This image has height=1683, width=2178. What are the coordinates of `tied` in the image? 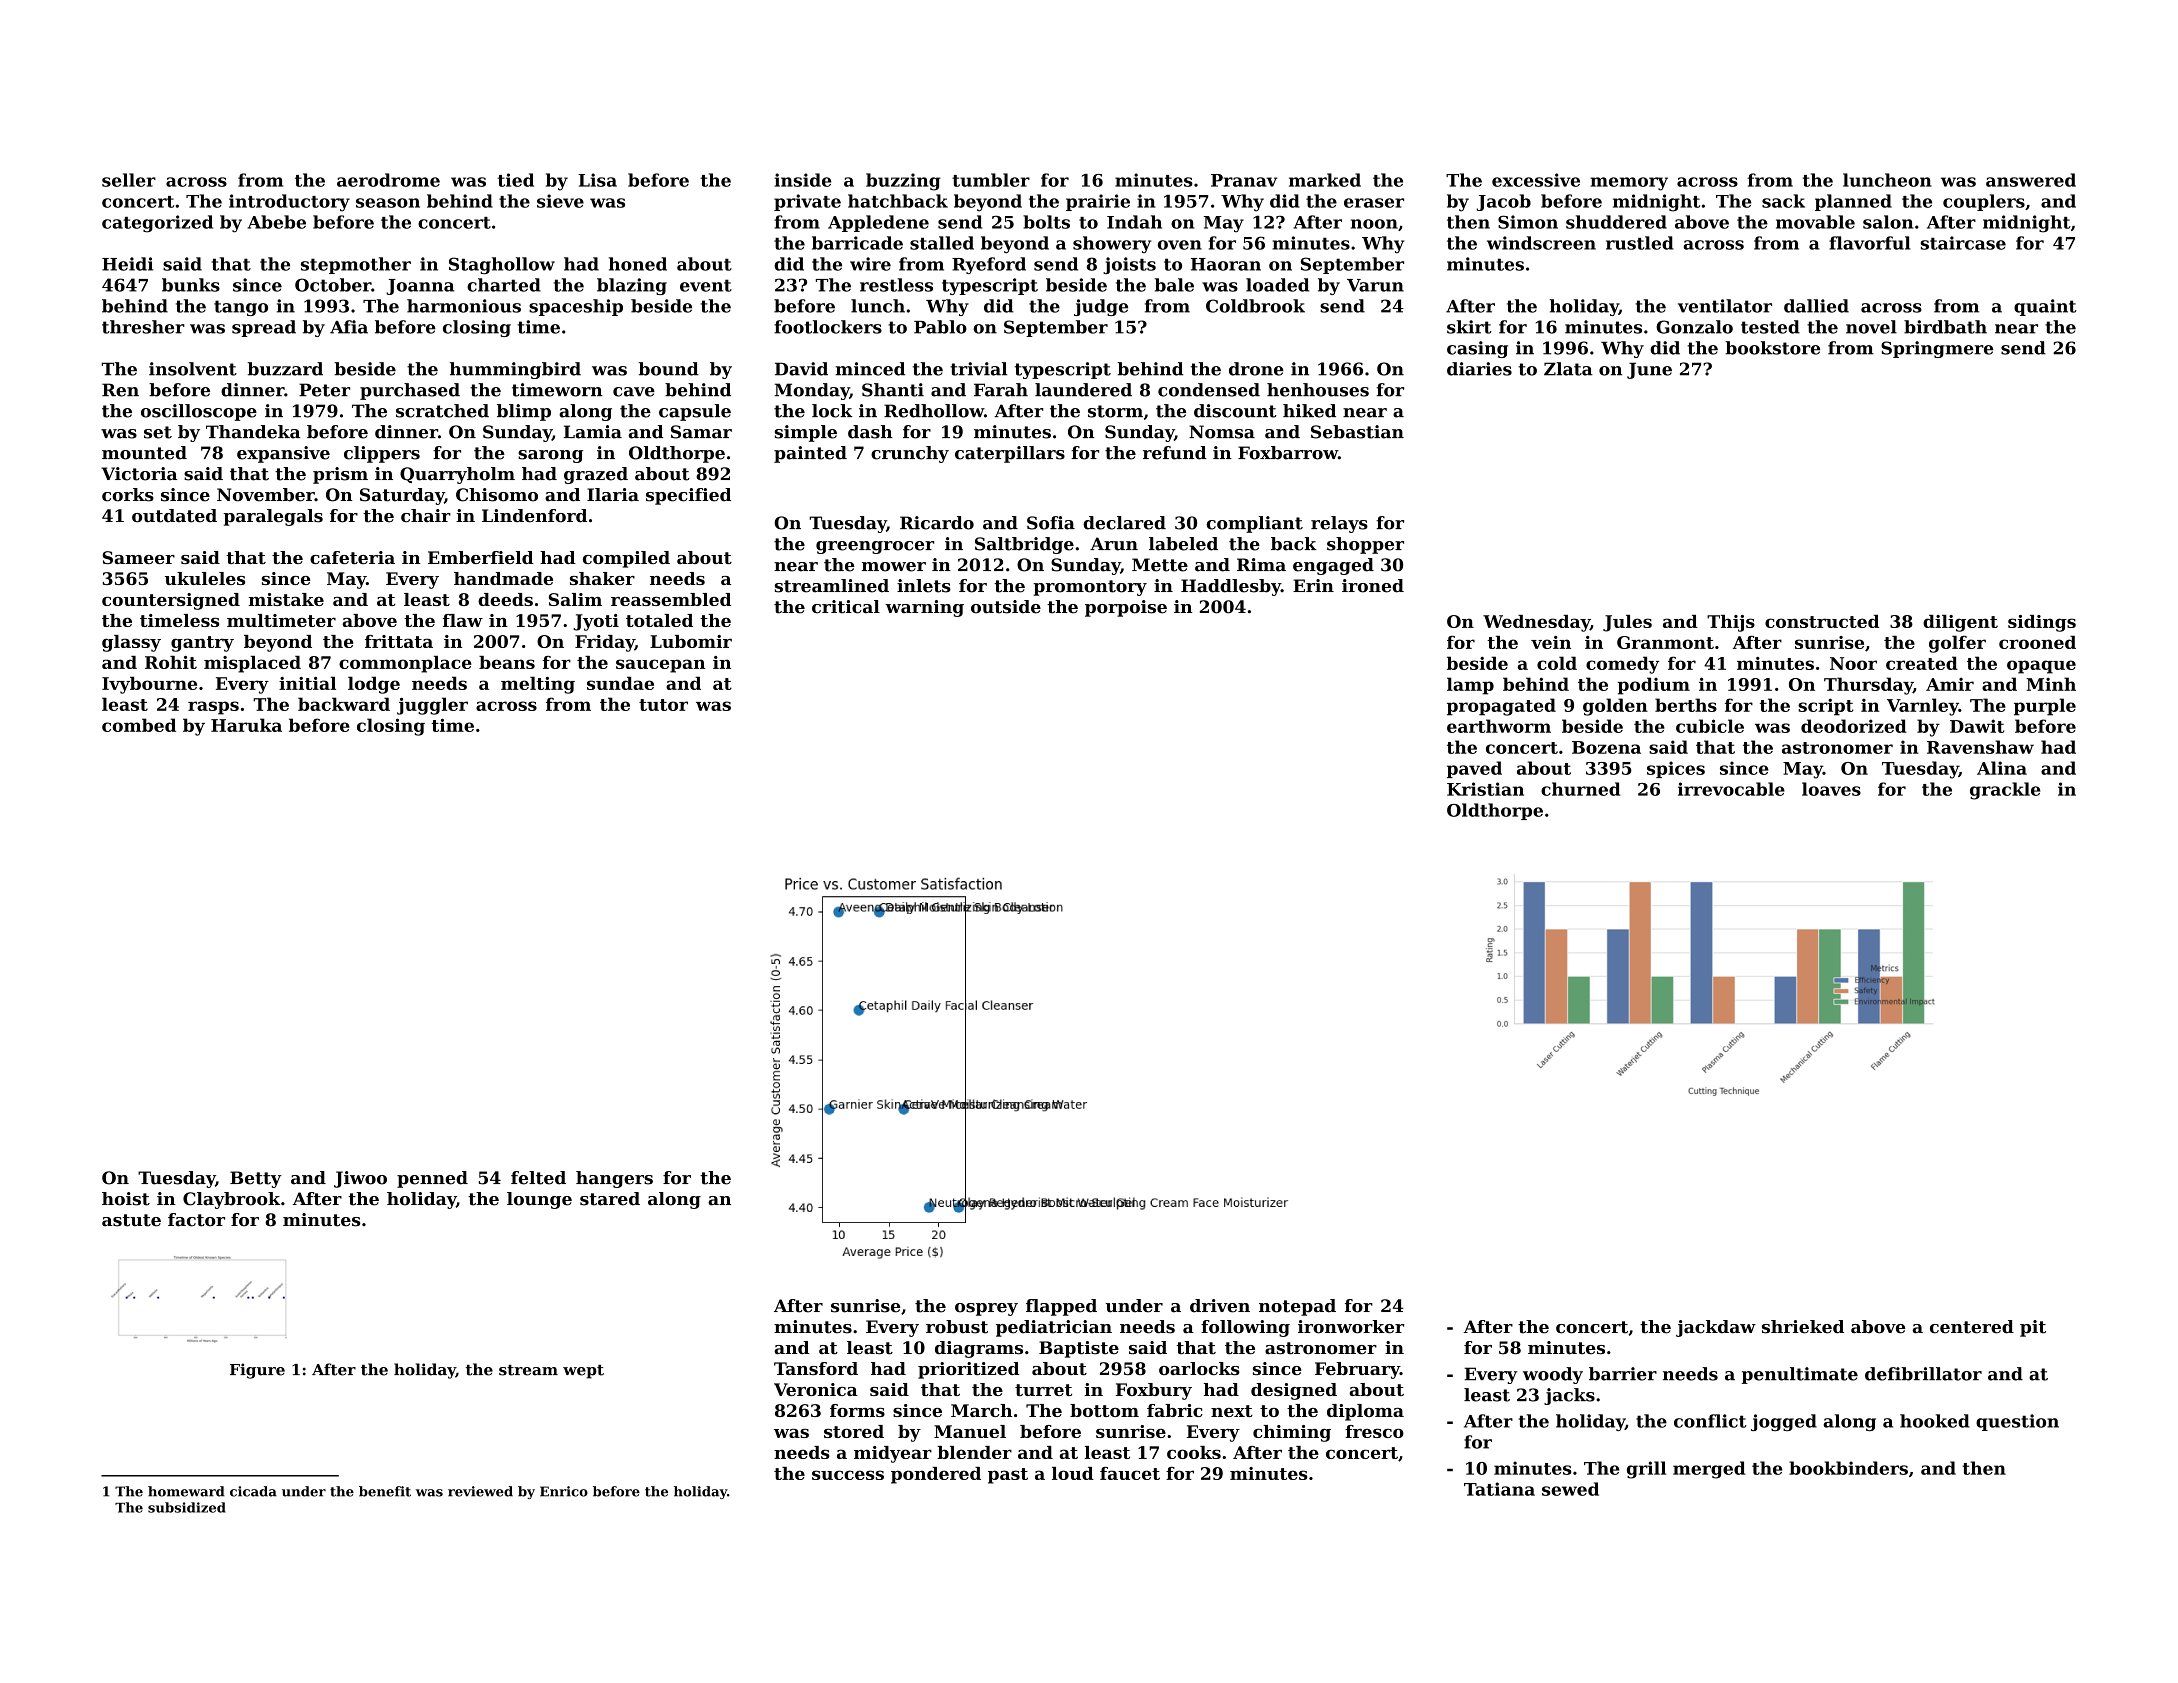 It's located at (516, 180).
